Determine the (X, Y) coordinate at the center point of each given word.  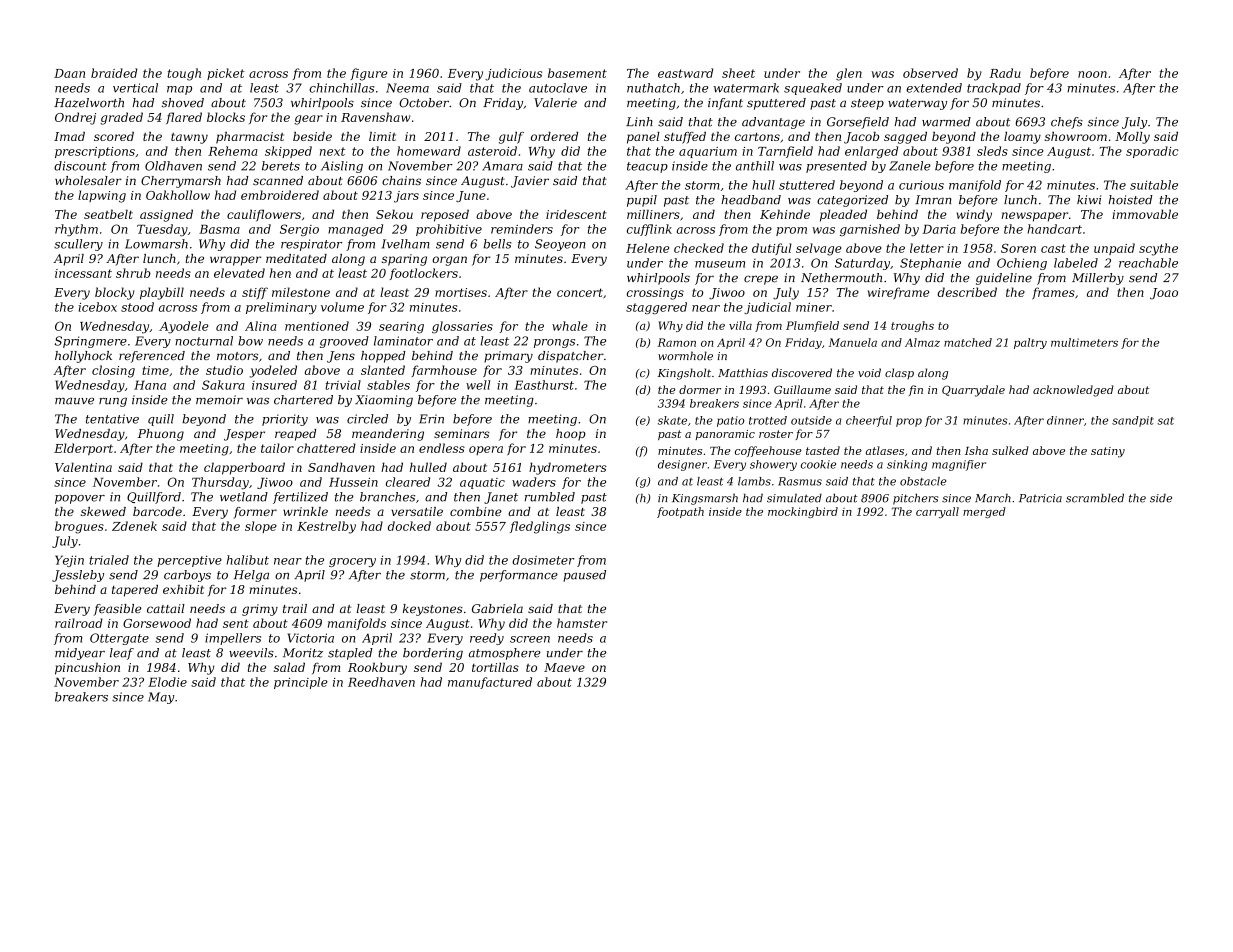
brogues (79, 527)
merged (984, 512)
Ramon (676, 342)
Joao (1164, 294)
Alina (260, 326)
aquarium (708, 152)
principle (301, 683)
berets (281, 166)
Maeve (564, 667)
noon (1092, 74)
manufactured (490, 683)
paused (584, 576)
